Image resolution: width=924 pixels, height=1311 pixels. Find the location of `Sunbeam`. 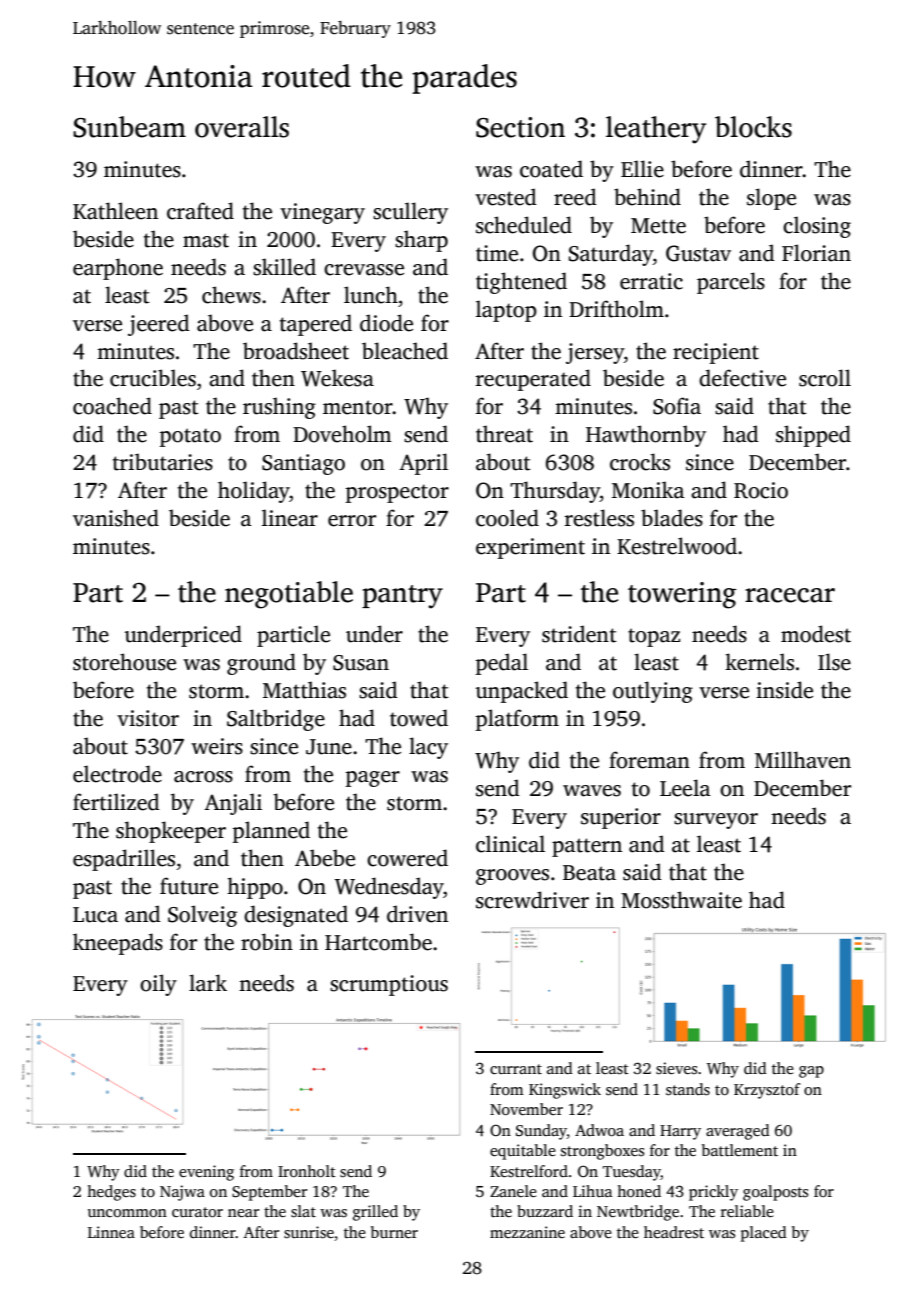

Sunbeam is located at coordinates (129, 127).
